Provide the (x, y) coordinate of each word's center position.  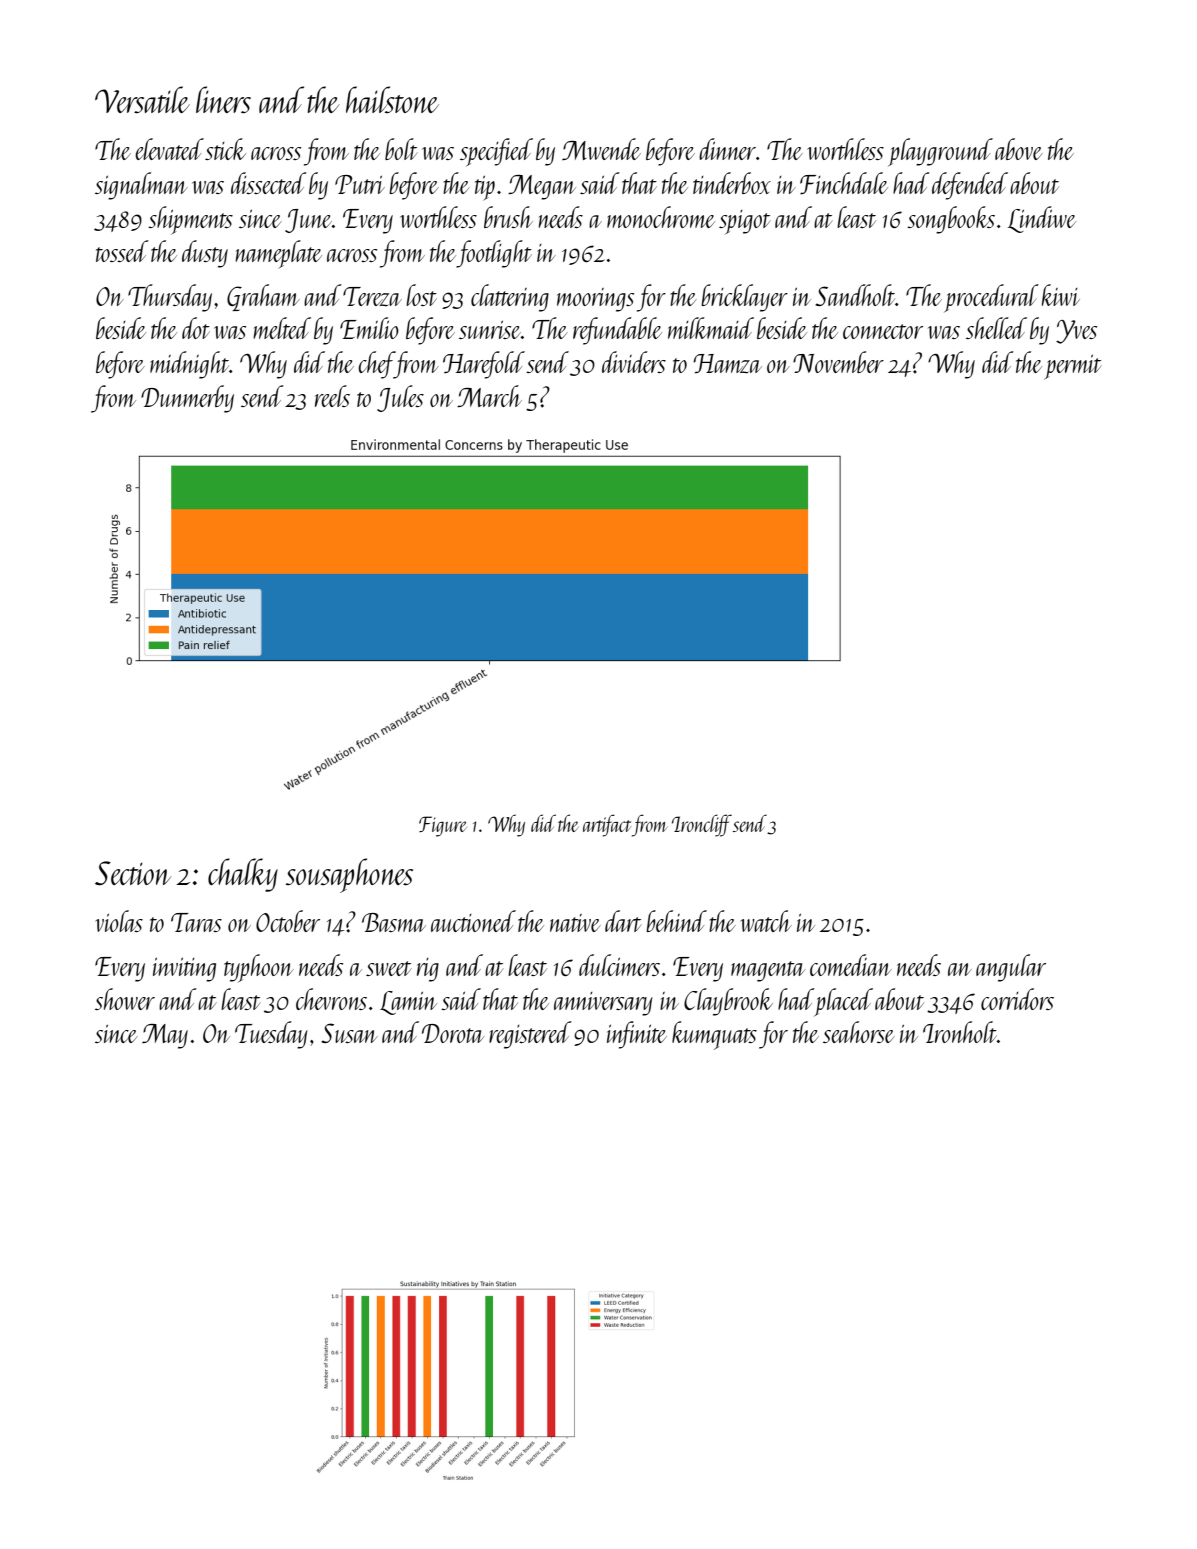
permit (1073, 367)
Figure (443, 826)
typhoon (259, 968)
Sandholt (855, 295)
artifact (607, 825)
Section (133, 873)
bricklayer (744, 298)
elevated (169, 149)
